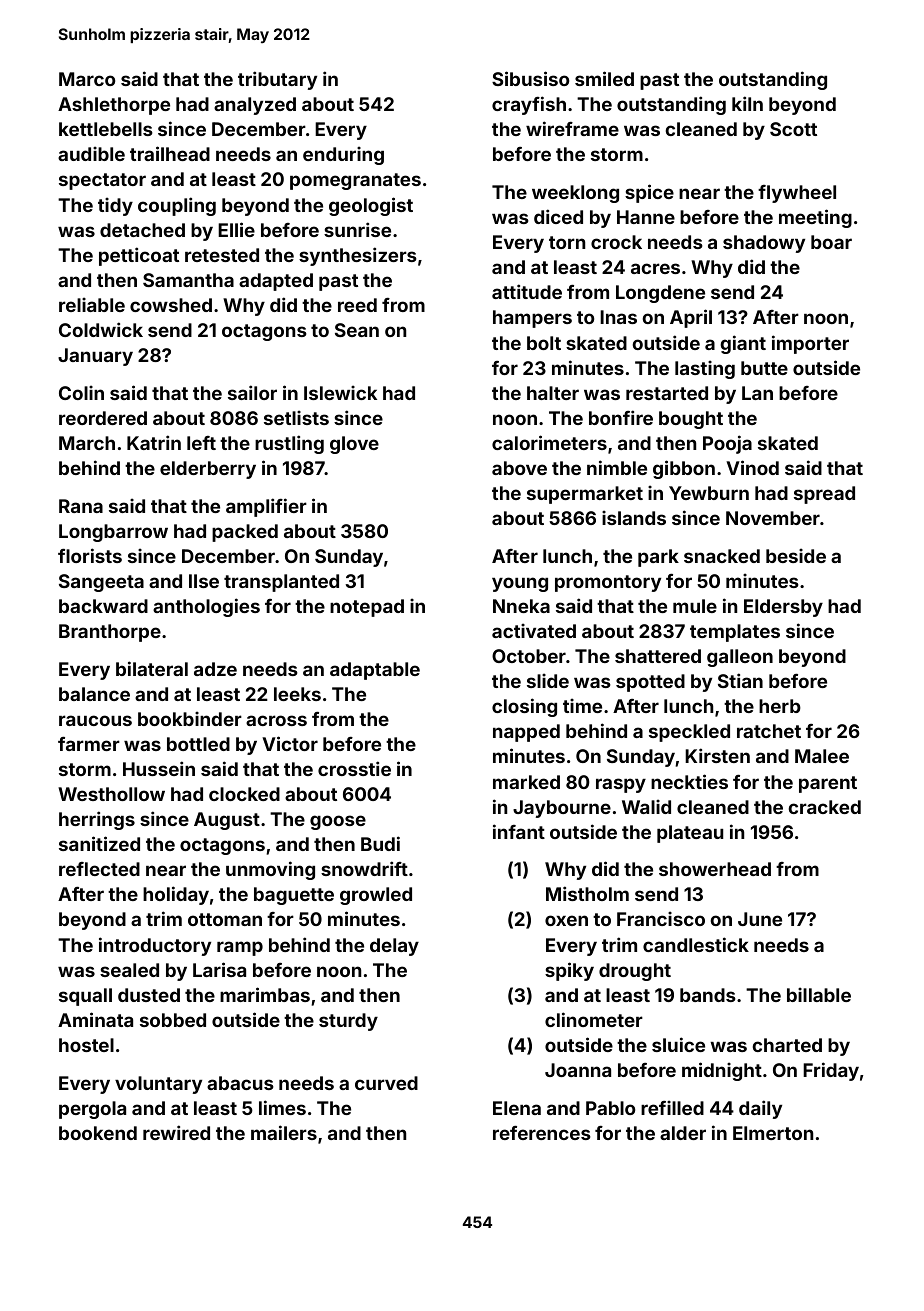 Image resolution: width=924 pixels, height=1311 pixels. Describe the element at coordinates (284, 1132) in the screenshot. I see `mailers` at that location.
